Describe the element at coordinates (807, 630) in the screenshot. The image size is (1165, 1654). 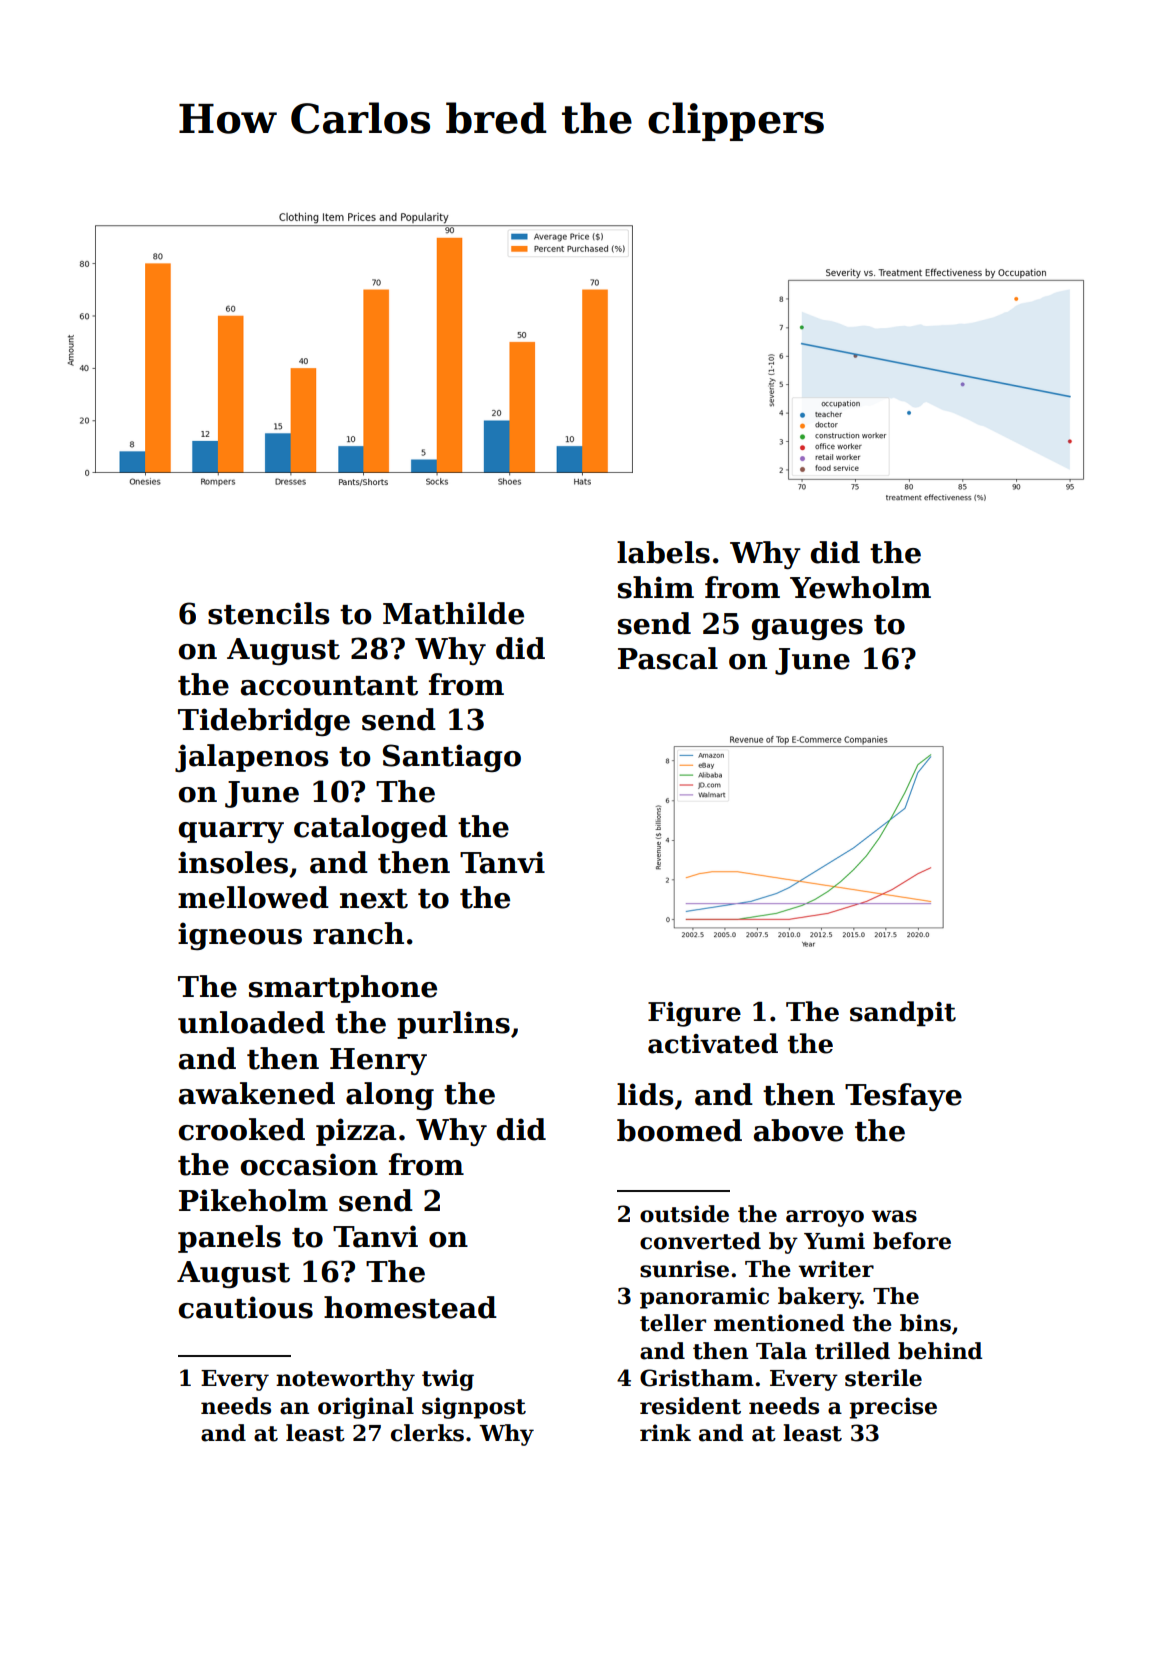
I see `gauges` at that location.
